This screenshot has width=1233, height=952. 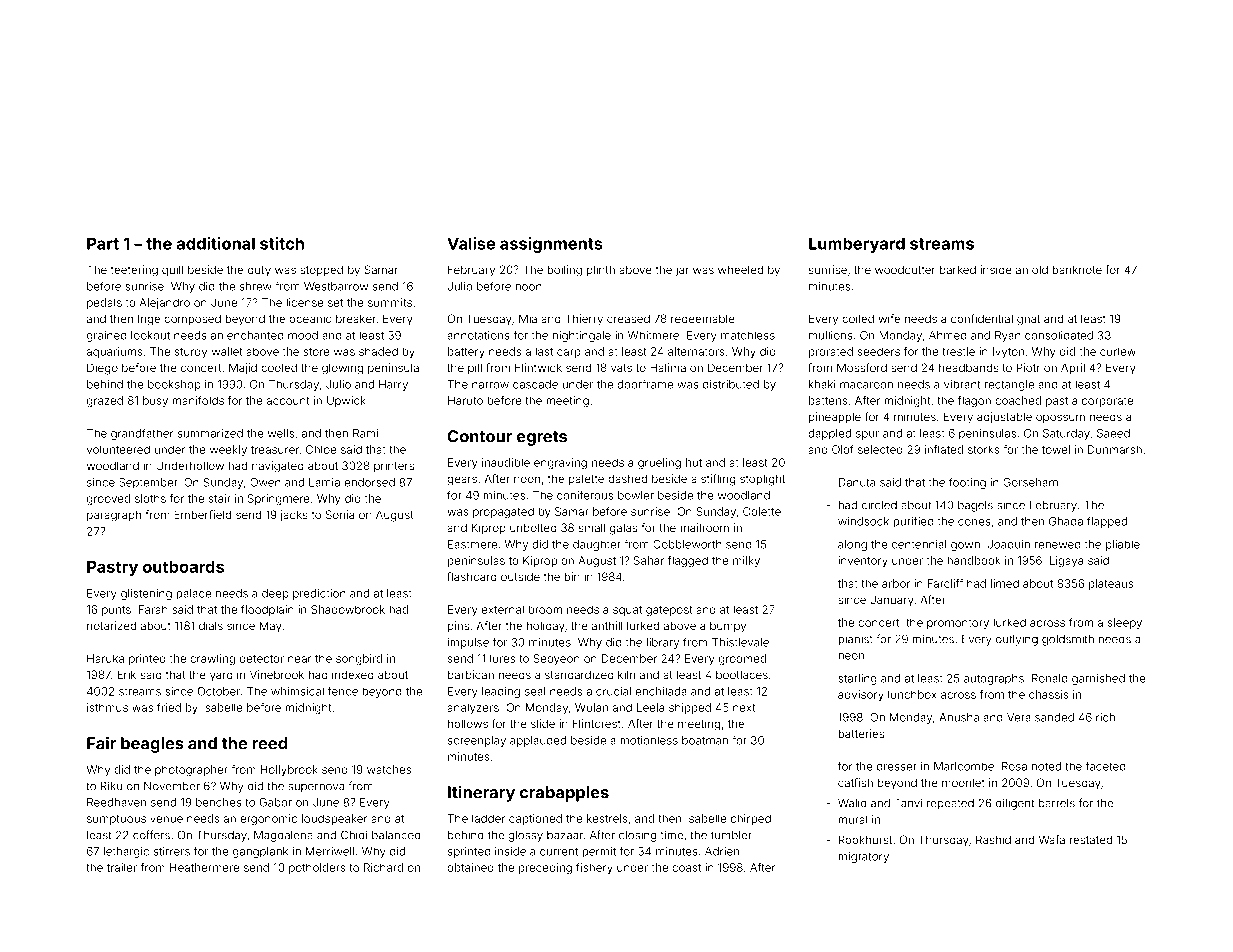 What do you see at coordinates (127, 674) in the screenshot?
I see `Erik` at bounding box center [127, 674].
